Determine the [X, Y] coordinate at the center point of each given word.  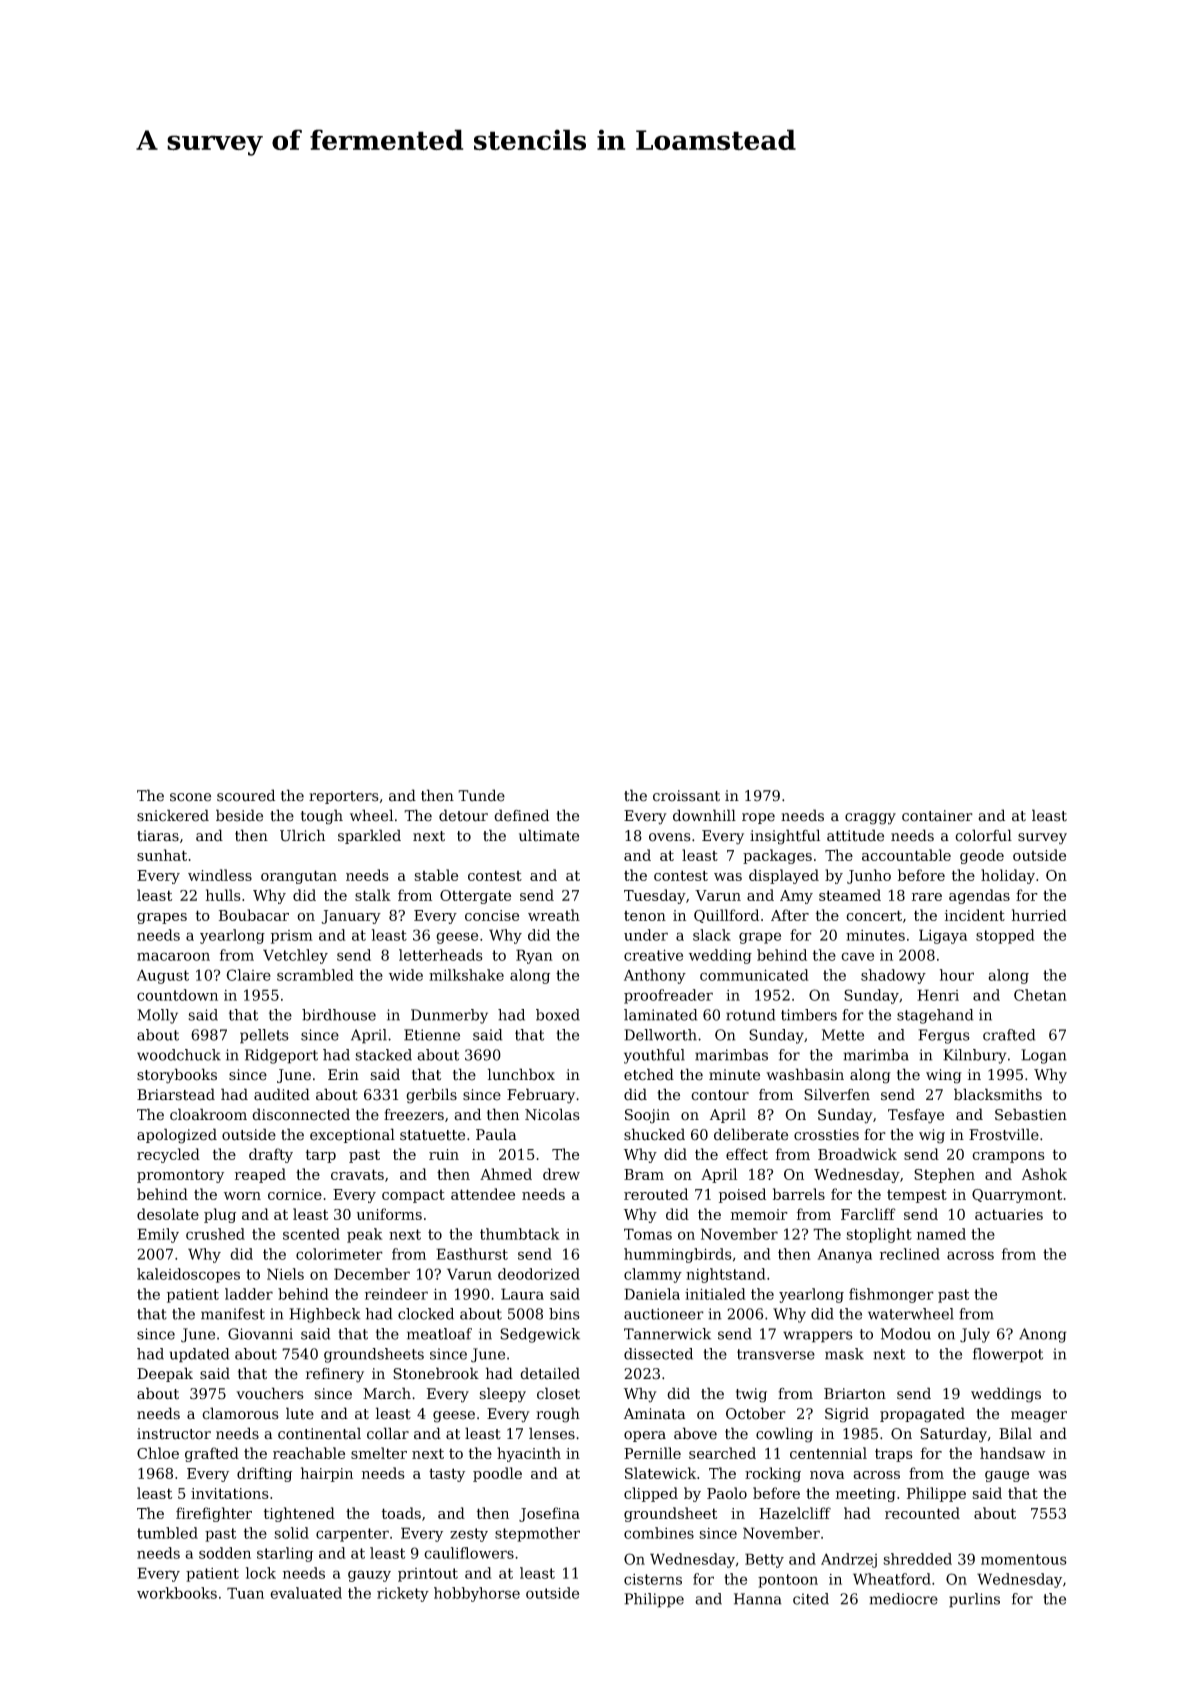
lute [300, 1413]
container [937, 816]
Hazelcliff [795, 1513]
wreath [554, 915]
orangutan [299, 877]
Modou [906, 1334]
